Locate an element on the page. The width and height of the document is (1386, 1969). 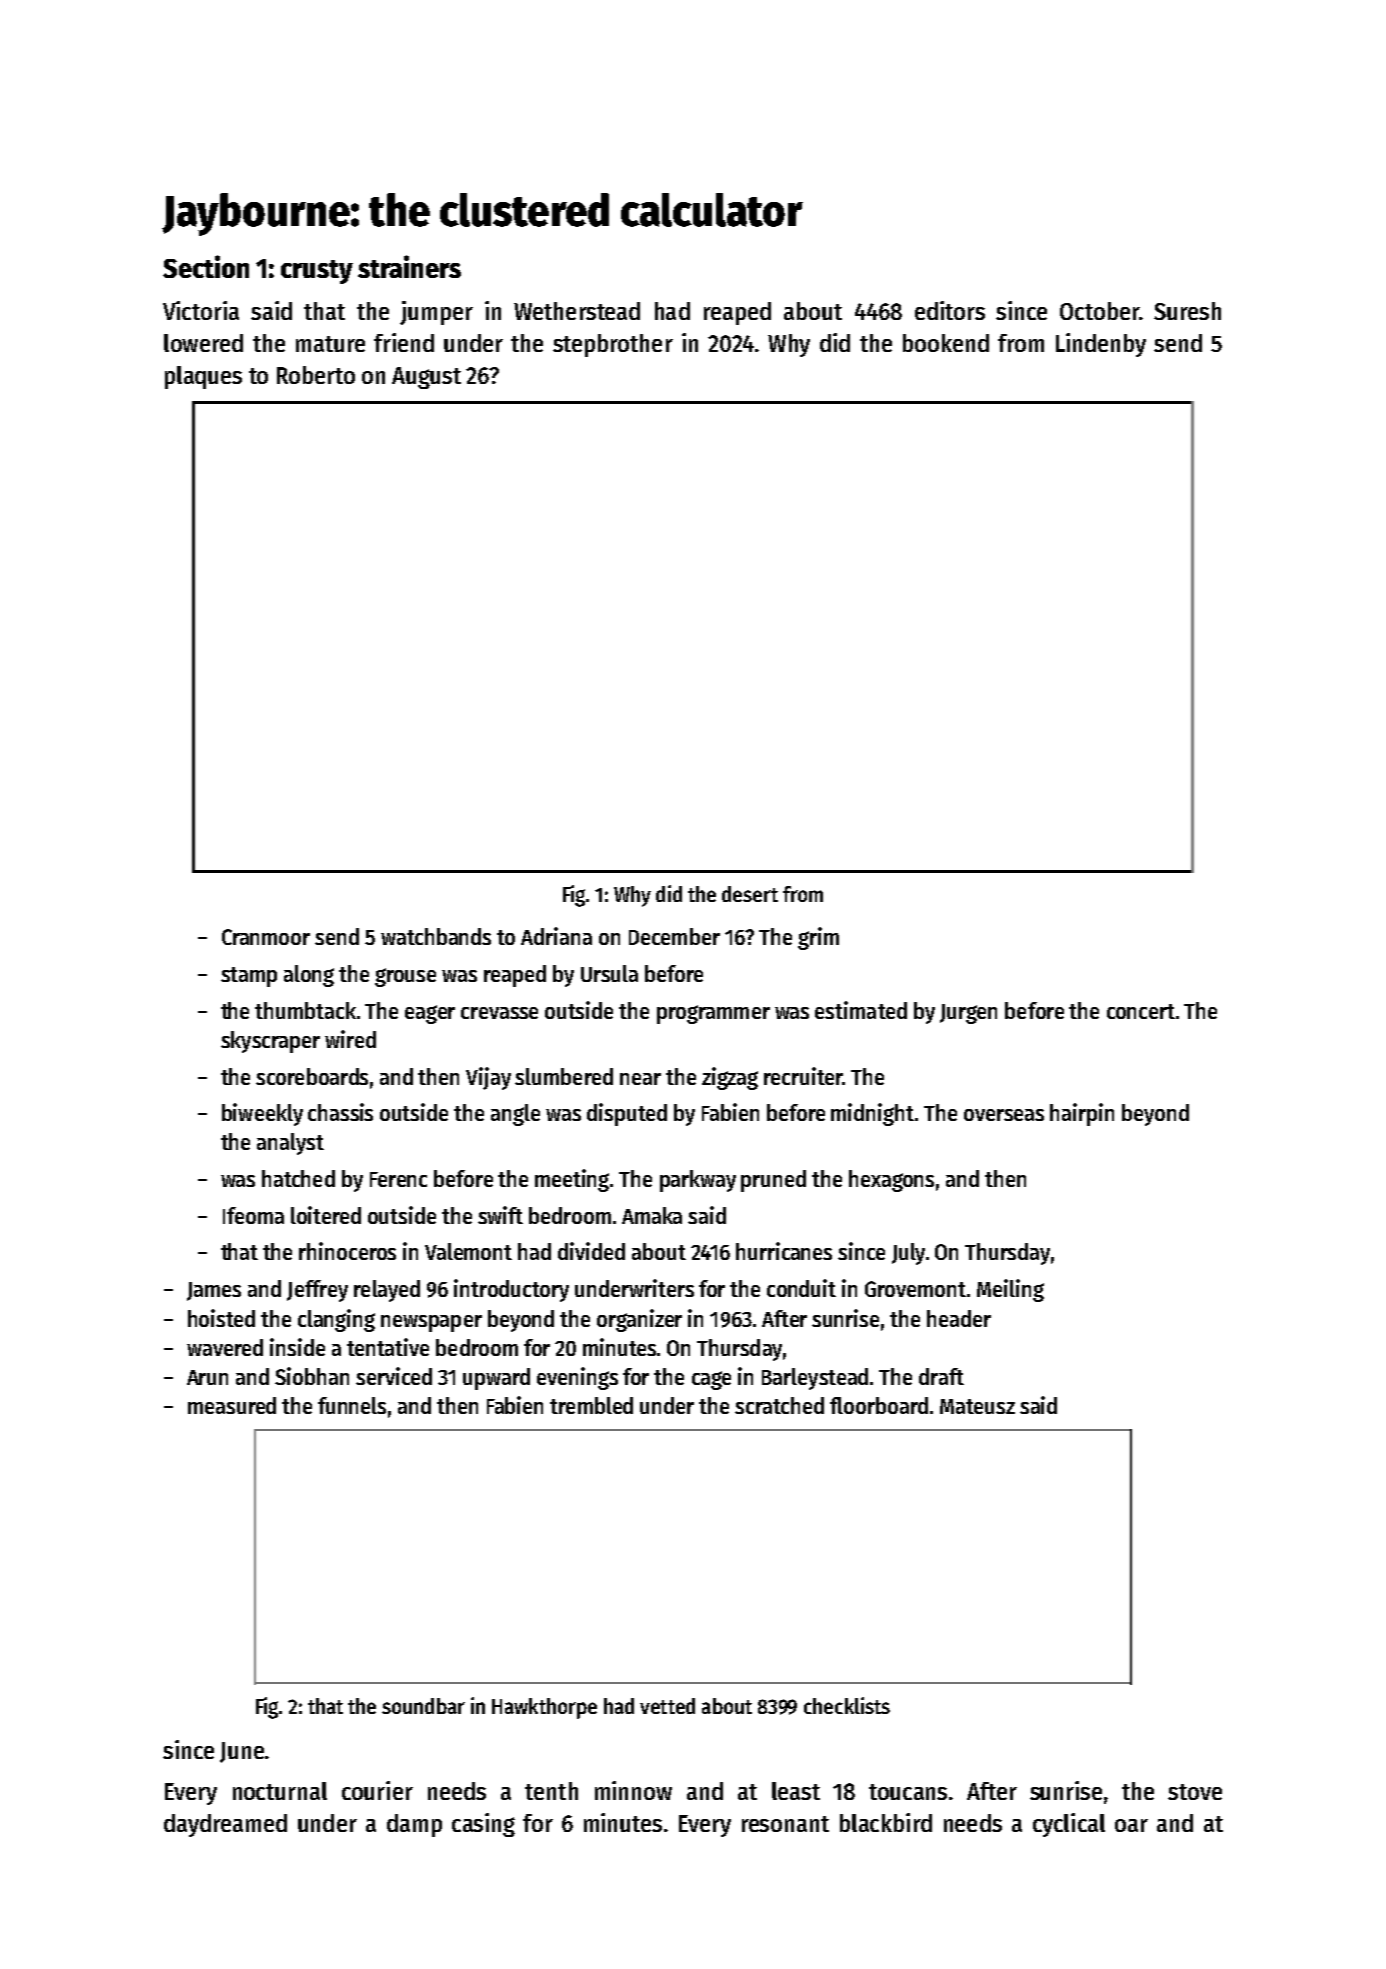
strainers is located at coordinates (409, 266).
